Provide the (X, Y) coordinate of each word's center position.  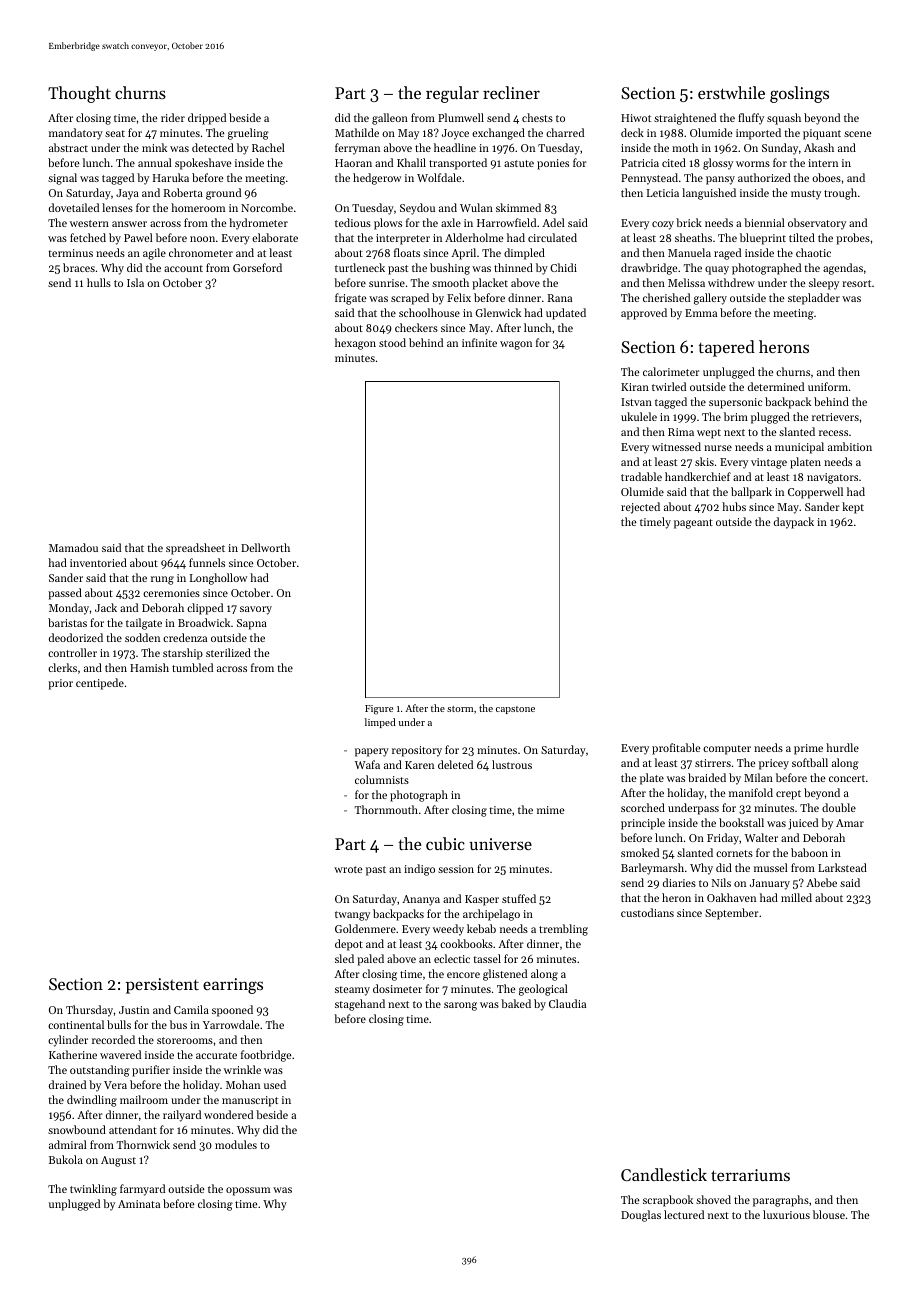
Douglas (641, 1216)
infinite (479, 342)
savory (256, 610)
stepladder (814, 299)
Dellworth (265, 547)
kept (853, 508)
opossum (248, 1191)
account (183, 268)
